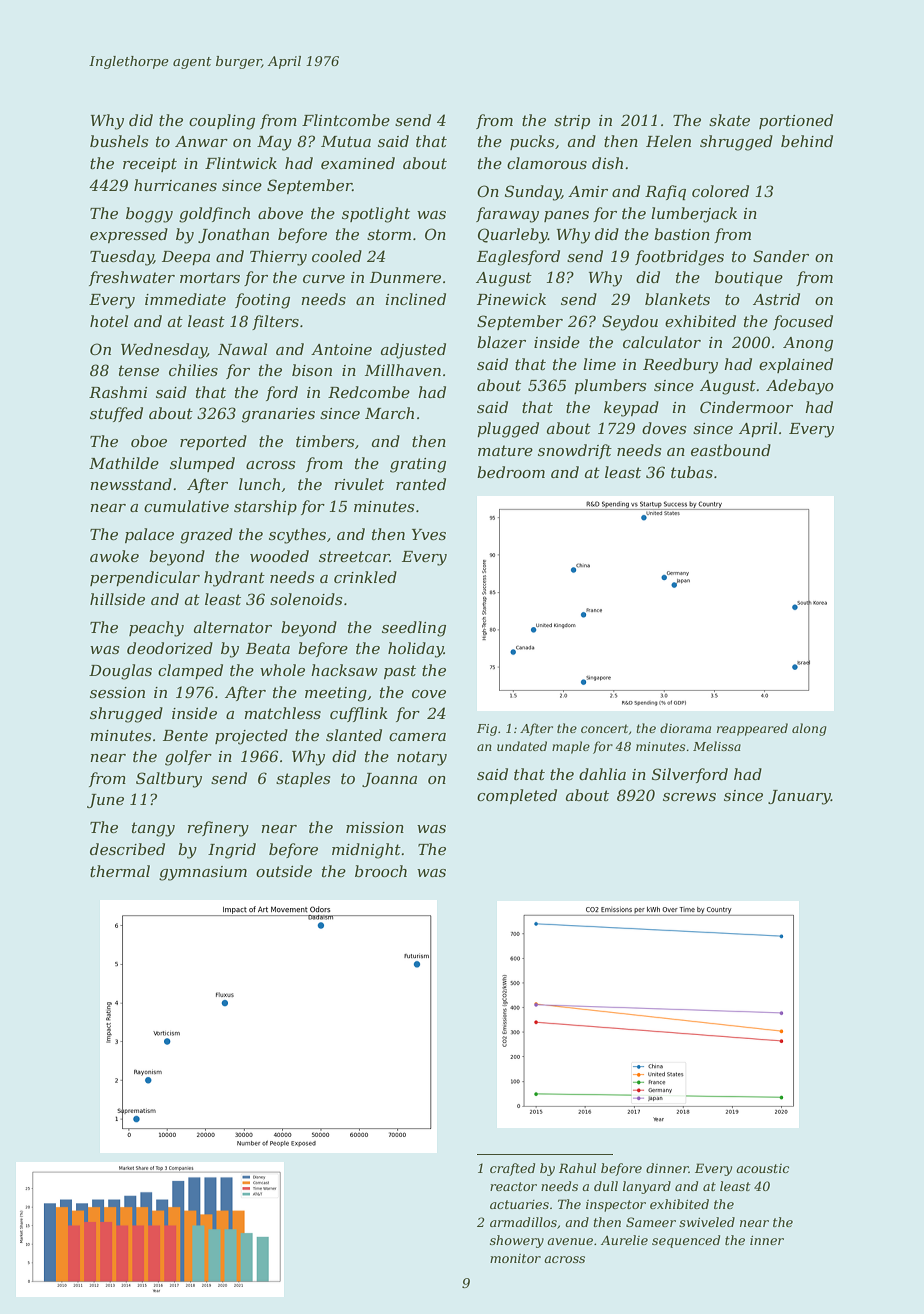 The width and height of the screenshot is (924, 1314). I want to click on Cindermoor, so click(746, 407).
